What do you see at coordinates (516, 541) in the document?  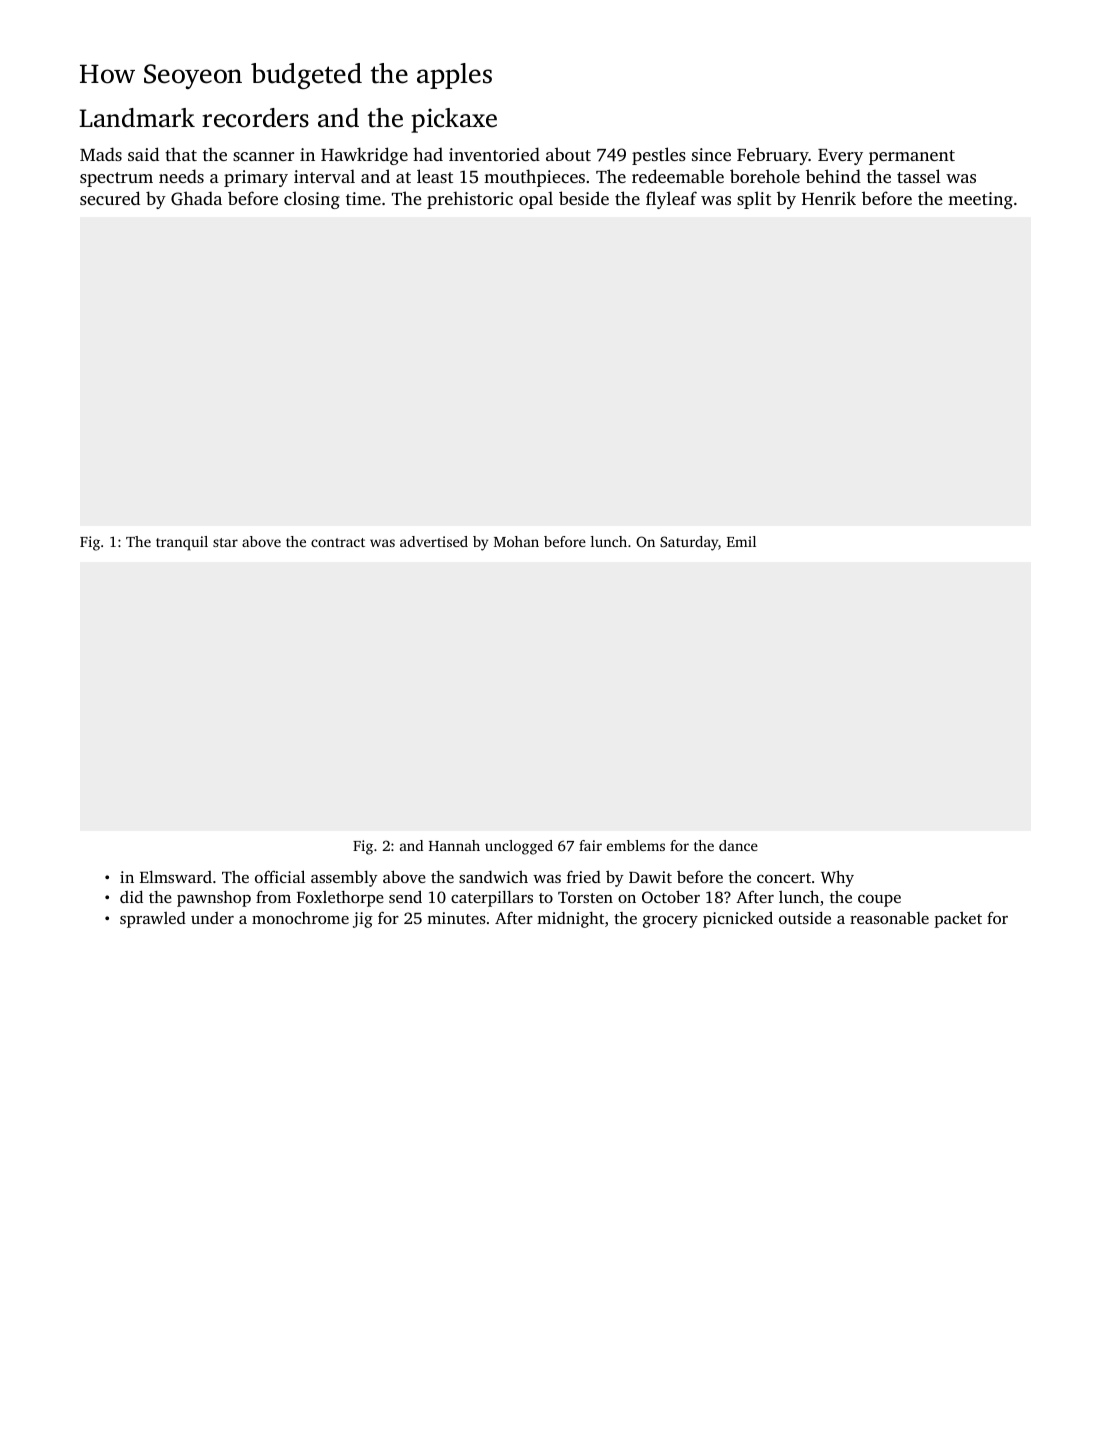 I see `Mohan` at bounding box center [516, 541].
